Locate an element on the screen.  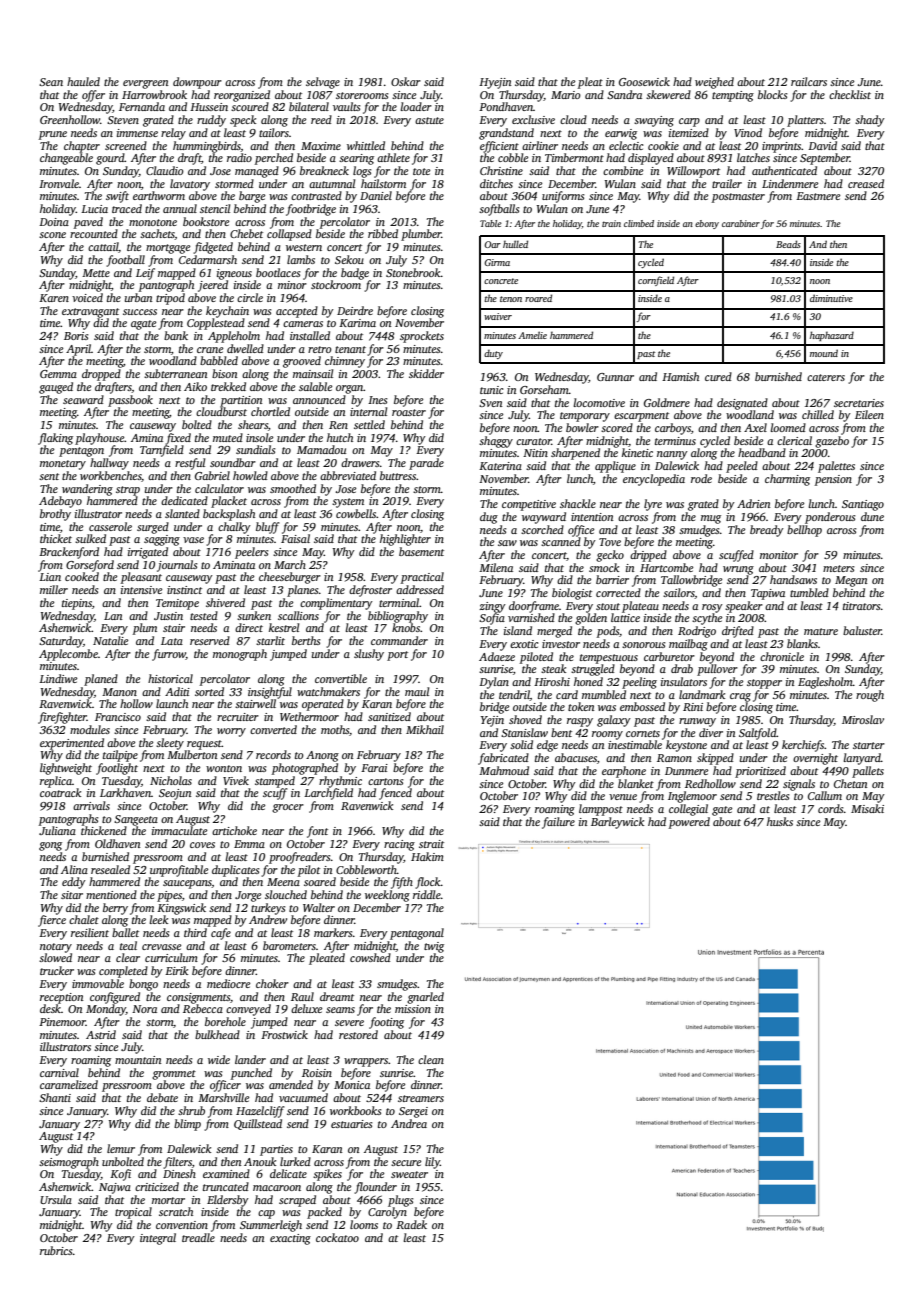
crag is located at coordinates (740, 697).
